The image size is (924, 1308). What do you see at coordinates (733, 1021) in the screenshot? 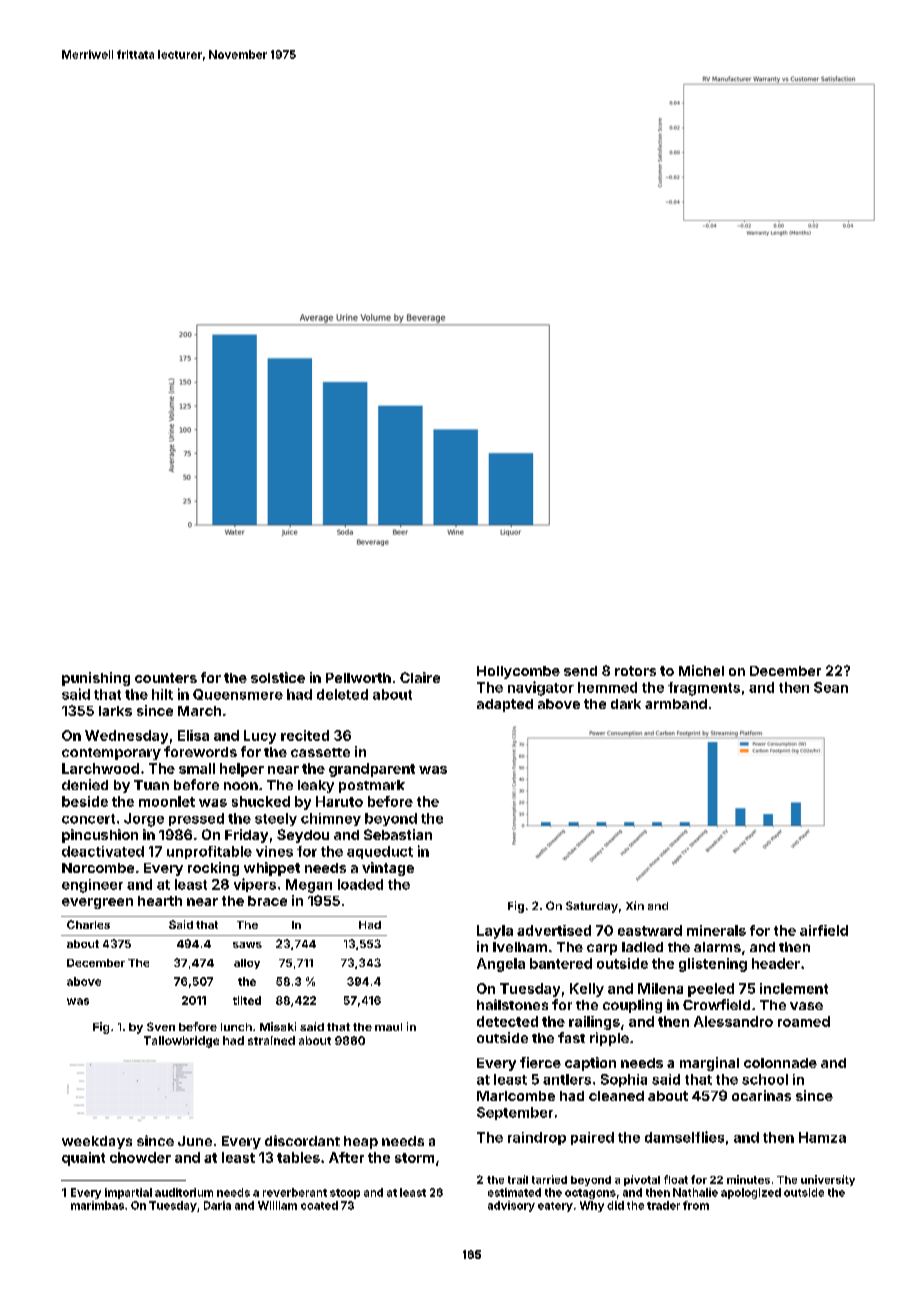
I see `Alessandro` at bounding box center [733, 1021].
